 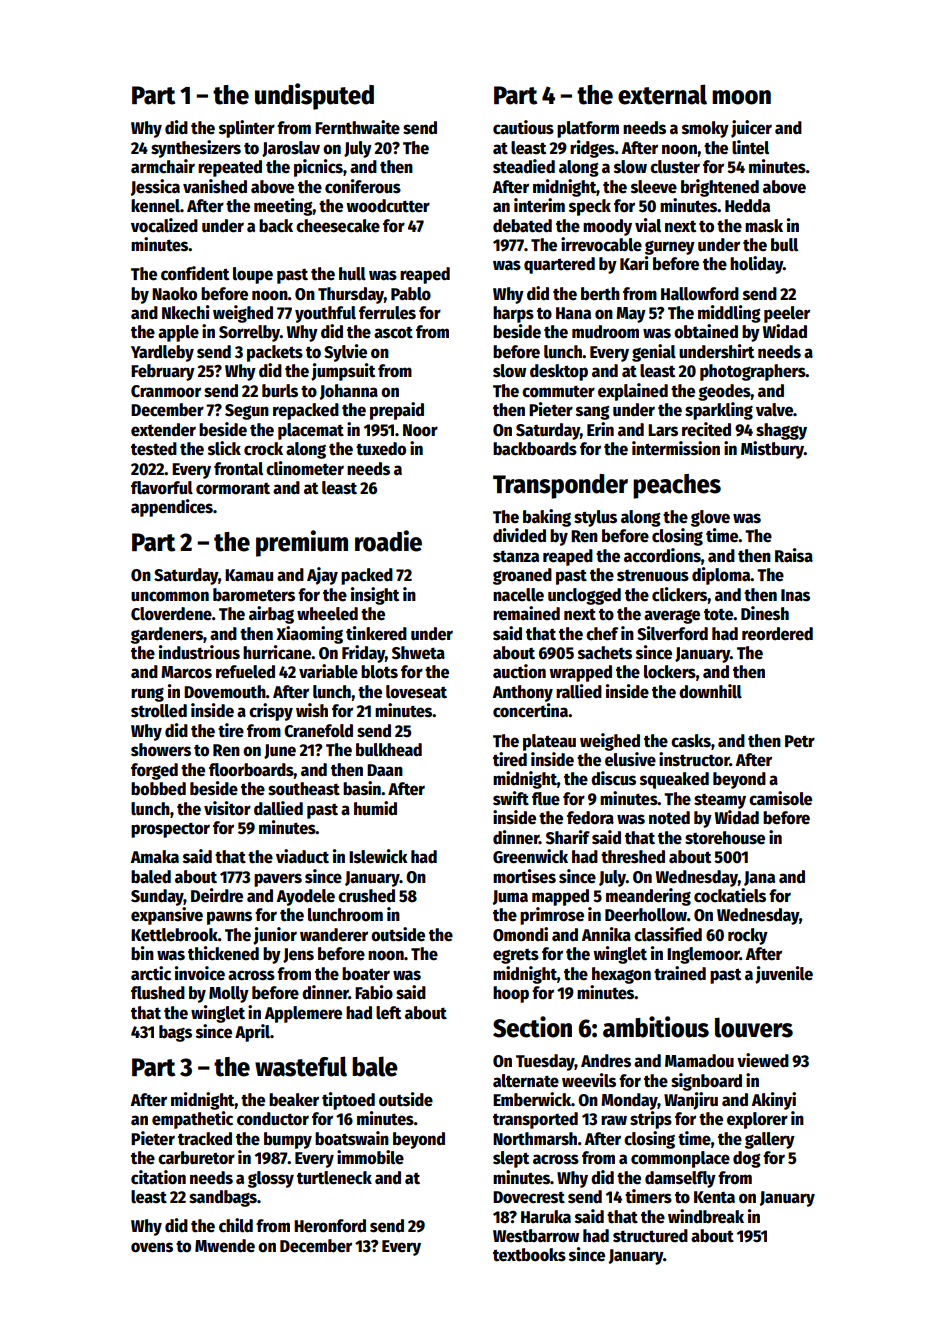 What do you see at coordinates (560, 897) in the screenshot?
I see `mapped` at bounding box center [560, 897].
